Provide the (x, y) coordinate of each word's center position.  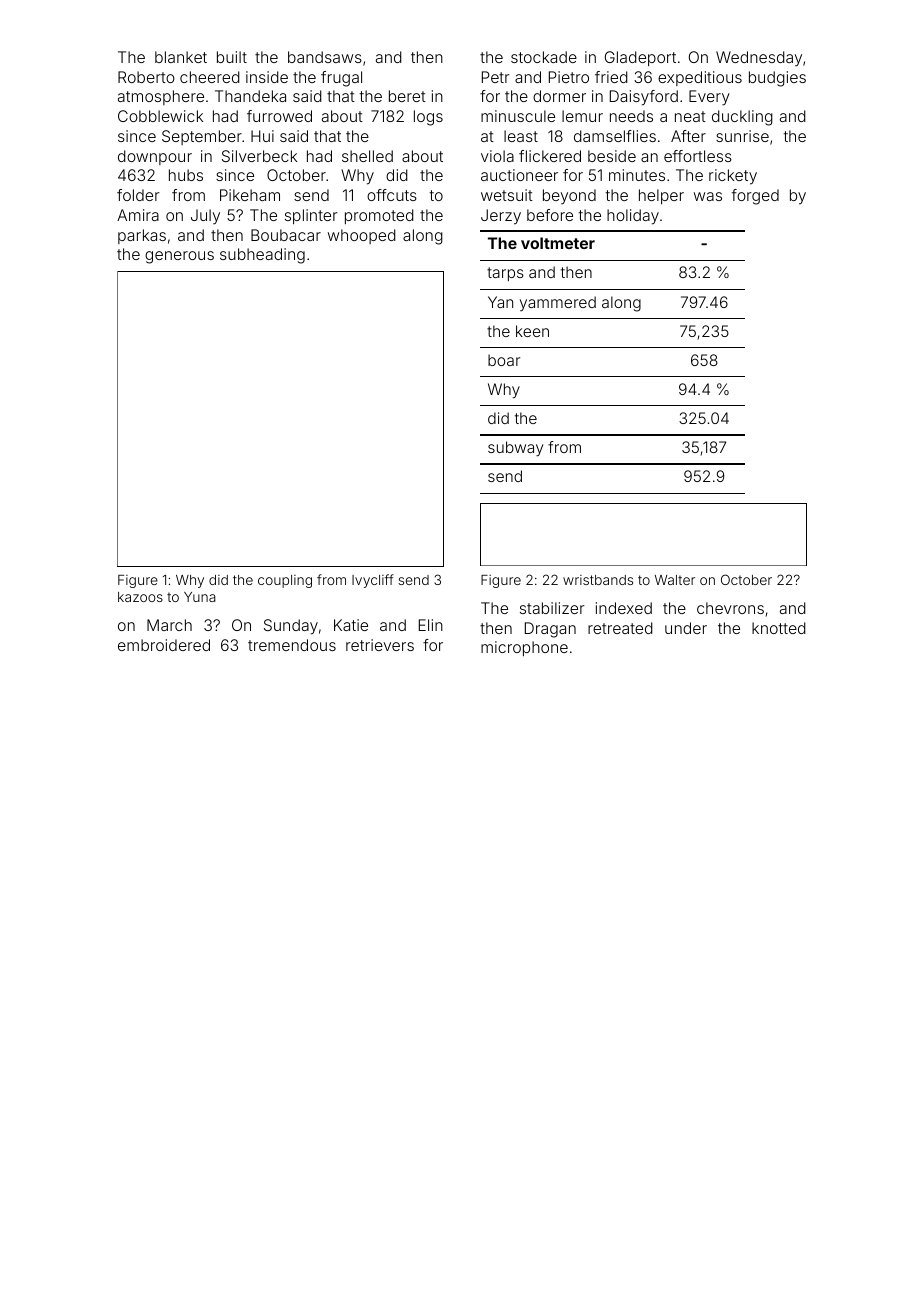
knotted (779, 628)
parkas (142, 236)
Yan (500, 302)
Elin (431, 625)
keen (532, 331)
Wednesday (759, 59)
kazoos (140, 597)
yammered (558, 303)
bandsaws (325, 57)
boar (504, 360)
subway (515, 449)
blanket (181, 57)
